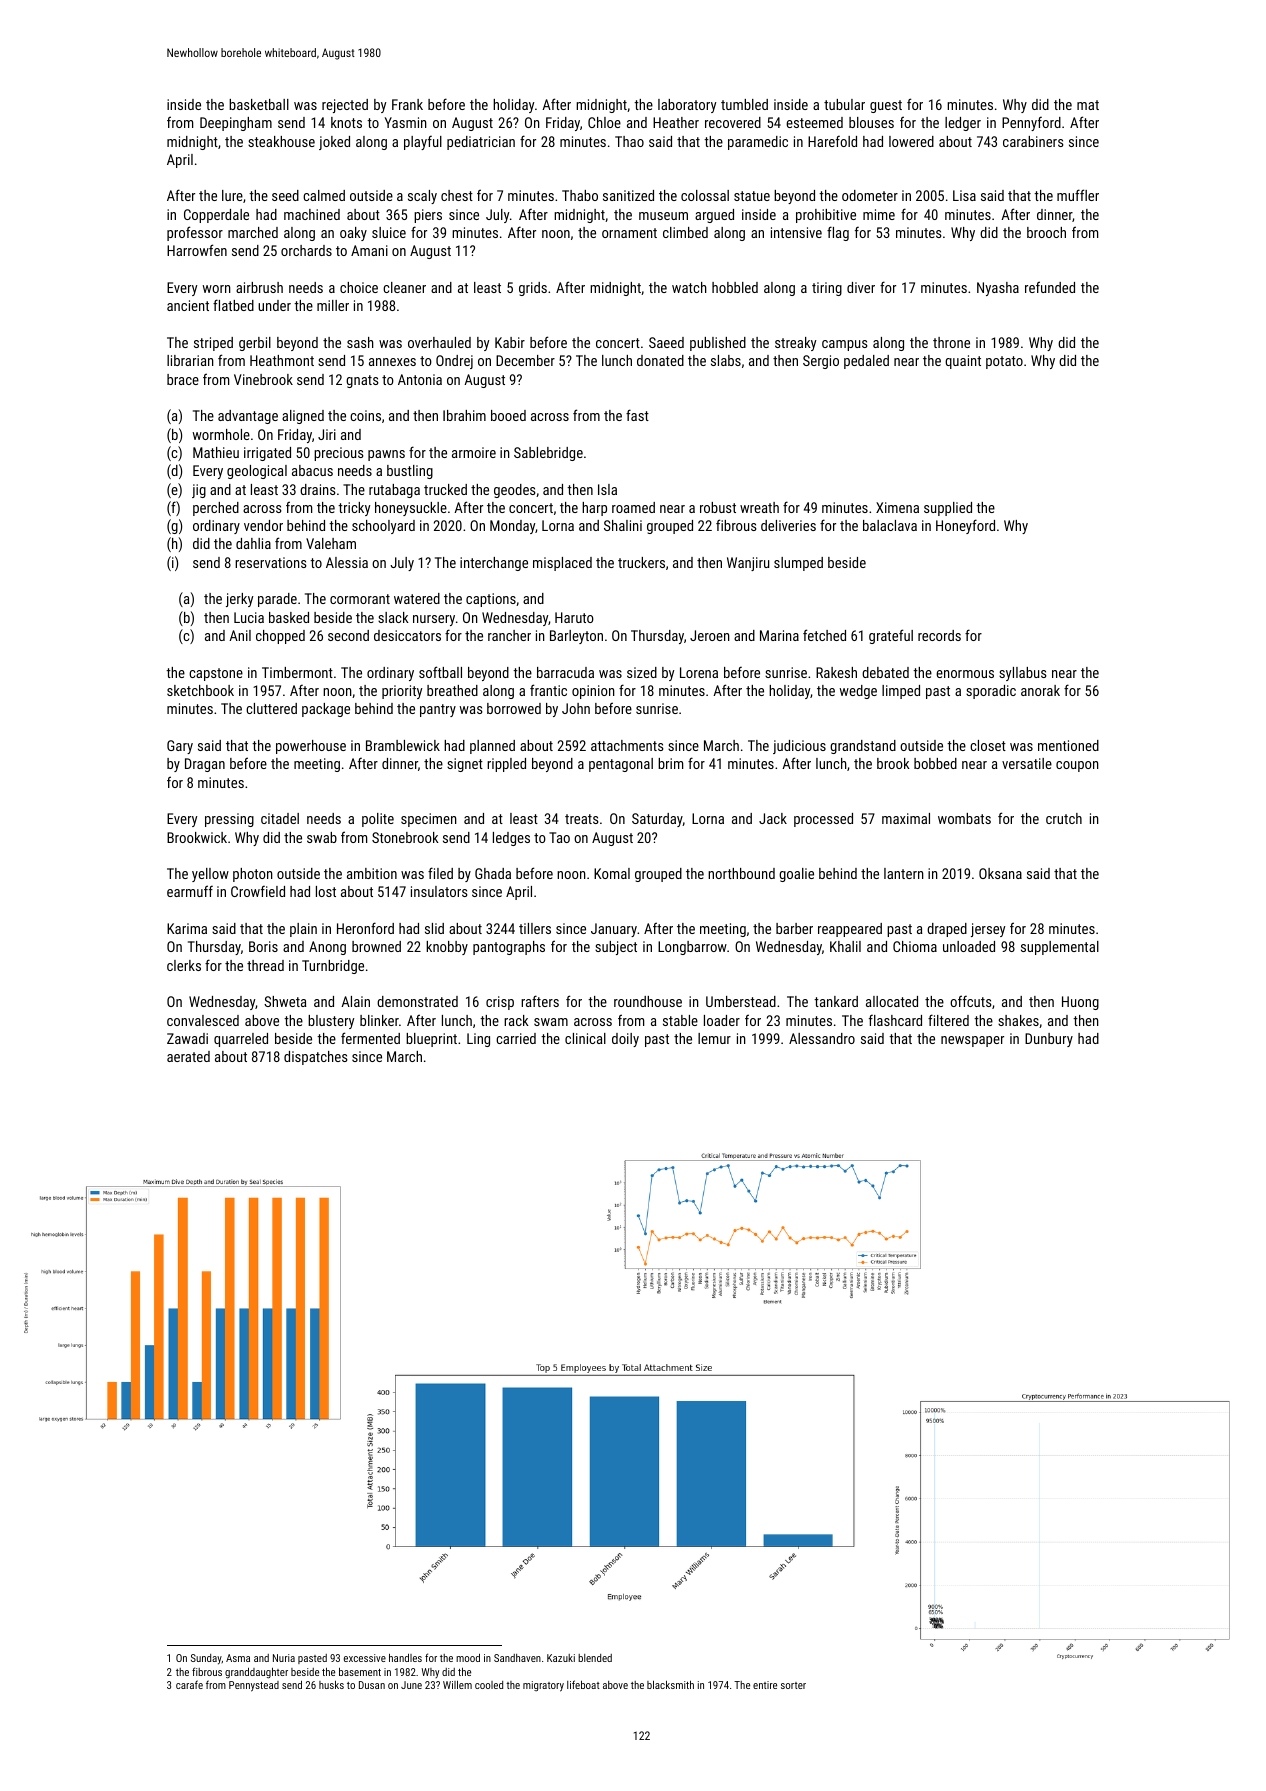 This page has height=1791, width=1266. Describe the element at coordinates (866, 362) in the page. I see `pedaled` at that location.
